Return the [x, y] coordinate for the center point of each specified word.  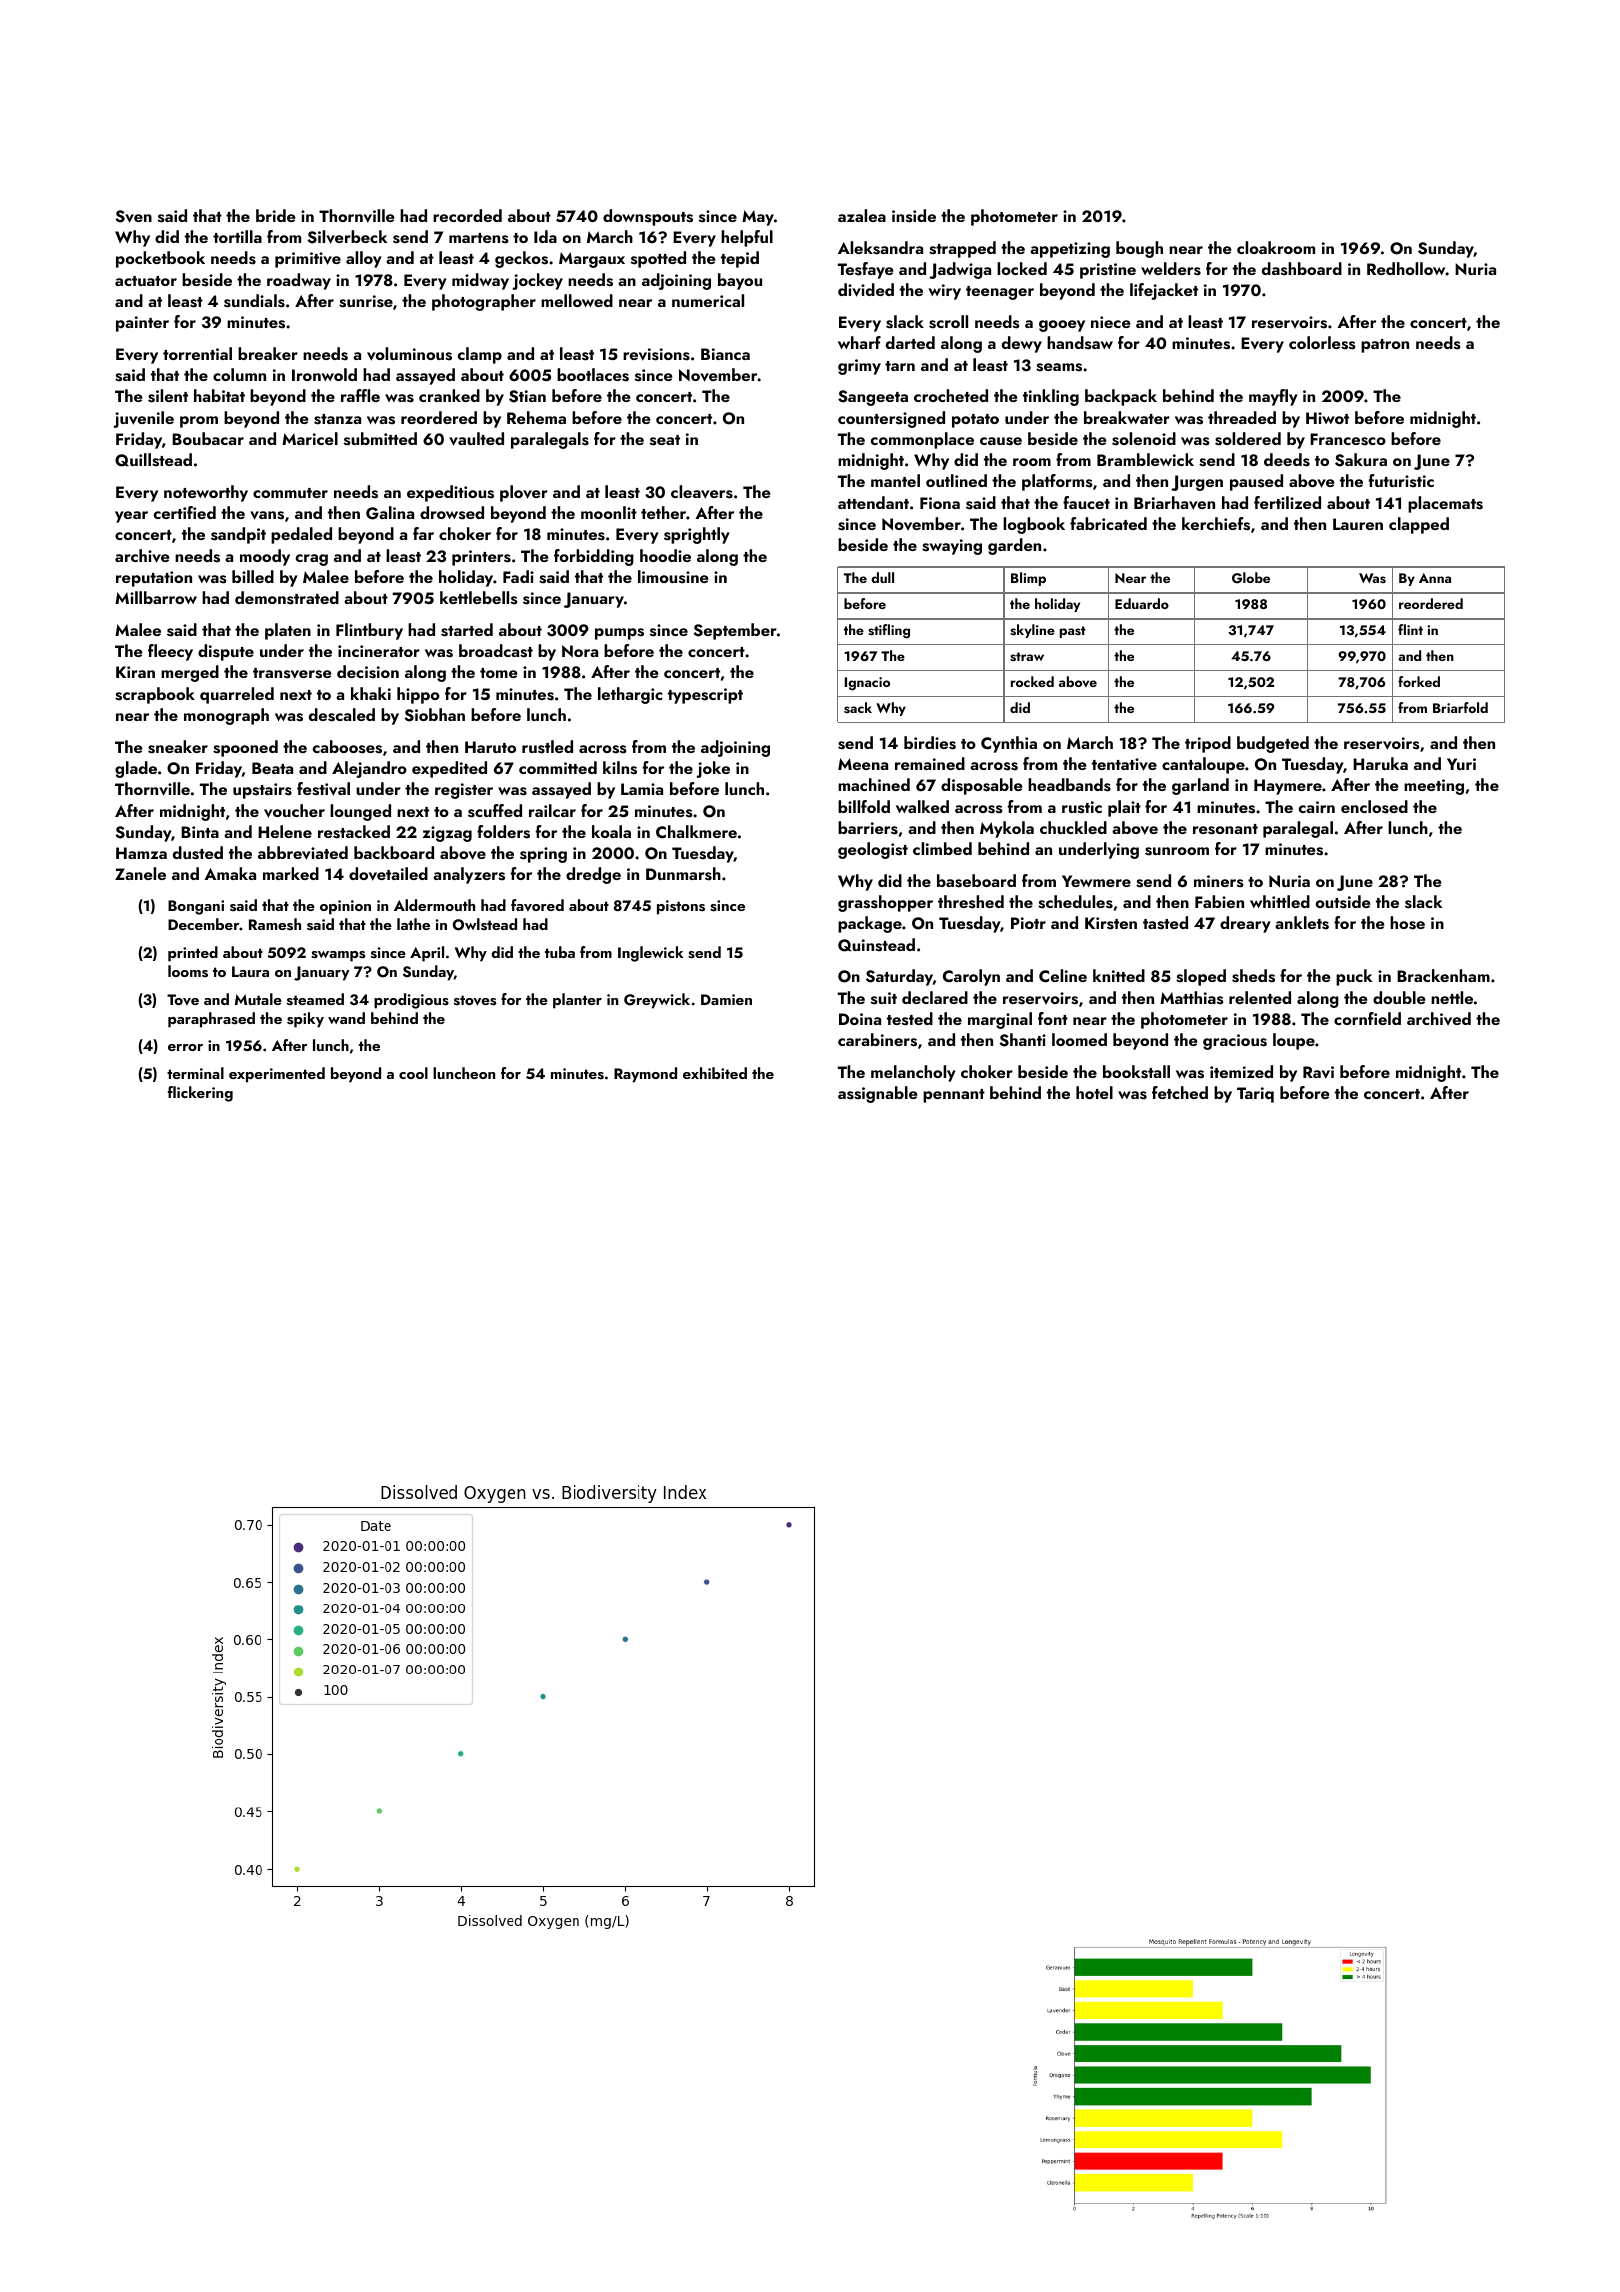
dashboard [1302, 269]
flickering [200, 1094]
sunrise [366, 301]
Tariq [1255, 1095]
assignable [877, 1094]
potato [975, 421]
